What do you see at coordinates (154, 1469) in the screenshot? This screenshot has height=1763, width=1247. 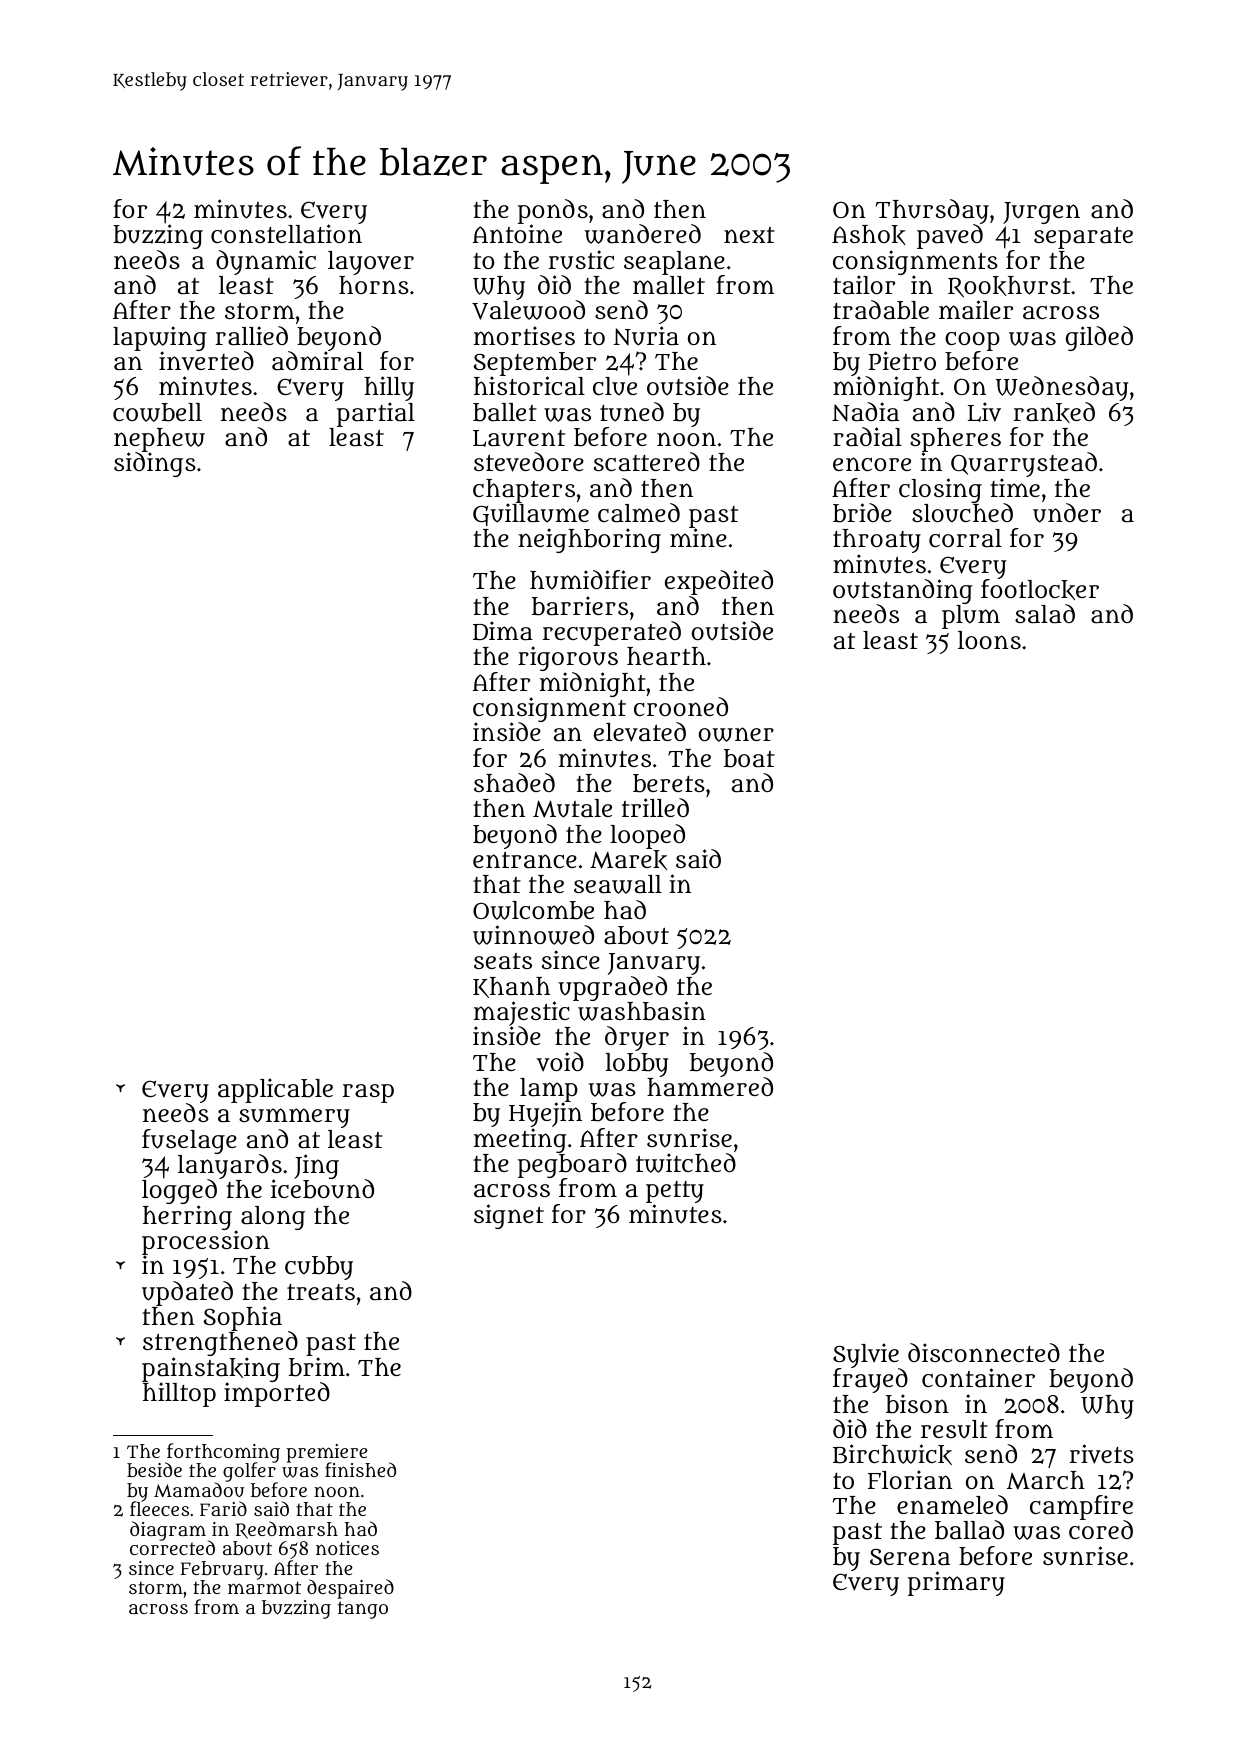 I see `beside` at bounding box center [154, 1469].
